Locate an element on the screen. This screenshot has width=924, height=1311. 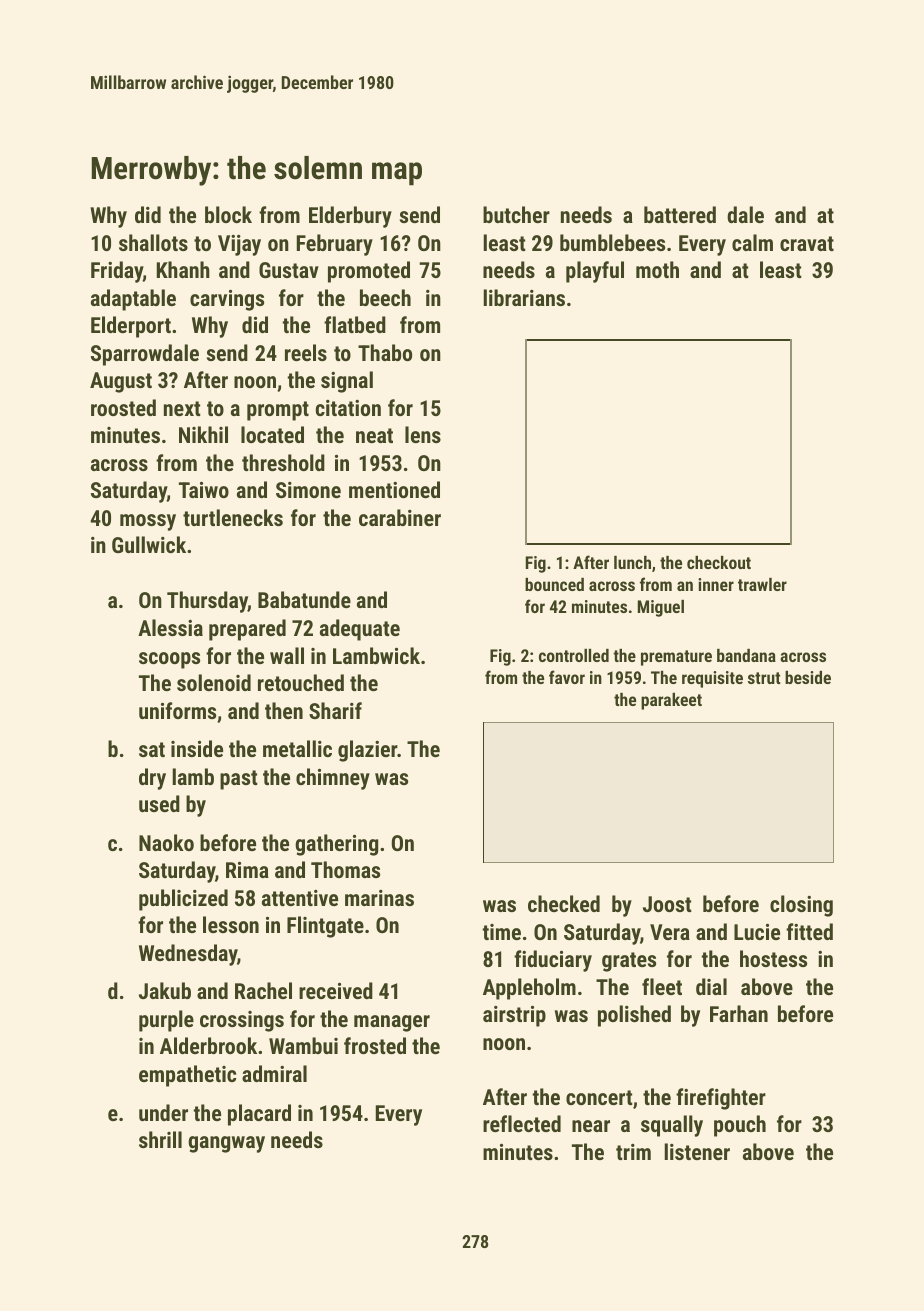
gangway is located at coordinates (226, 1144).
